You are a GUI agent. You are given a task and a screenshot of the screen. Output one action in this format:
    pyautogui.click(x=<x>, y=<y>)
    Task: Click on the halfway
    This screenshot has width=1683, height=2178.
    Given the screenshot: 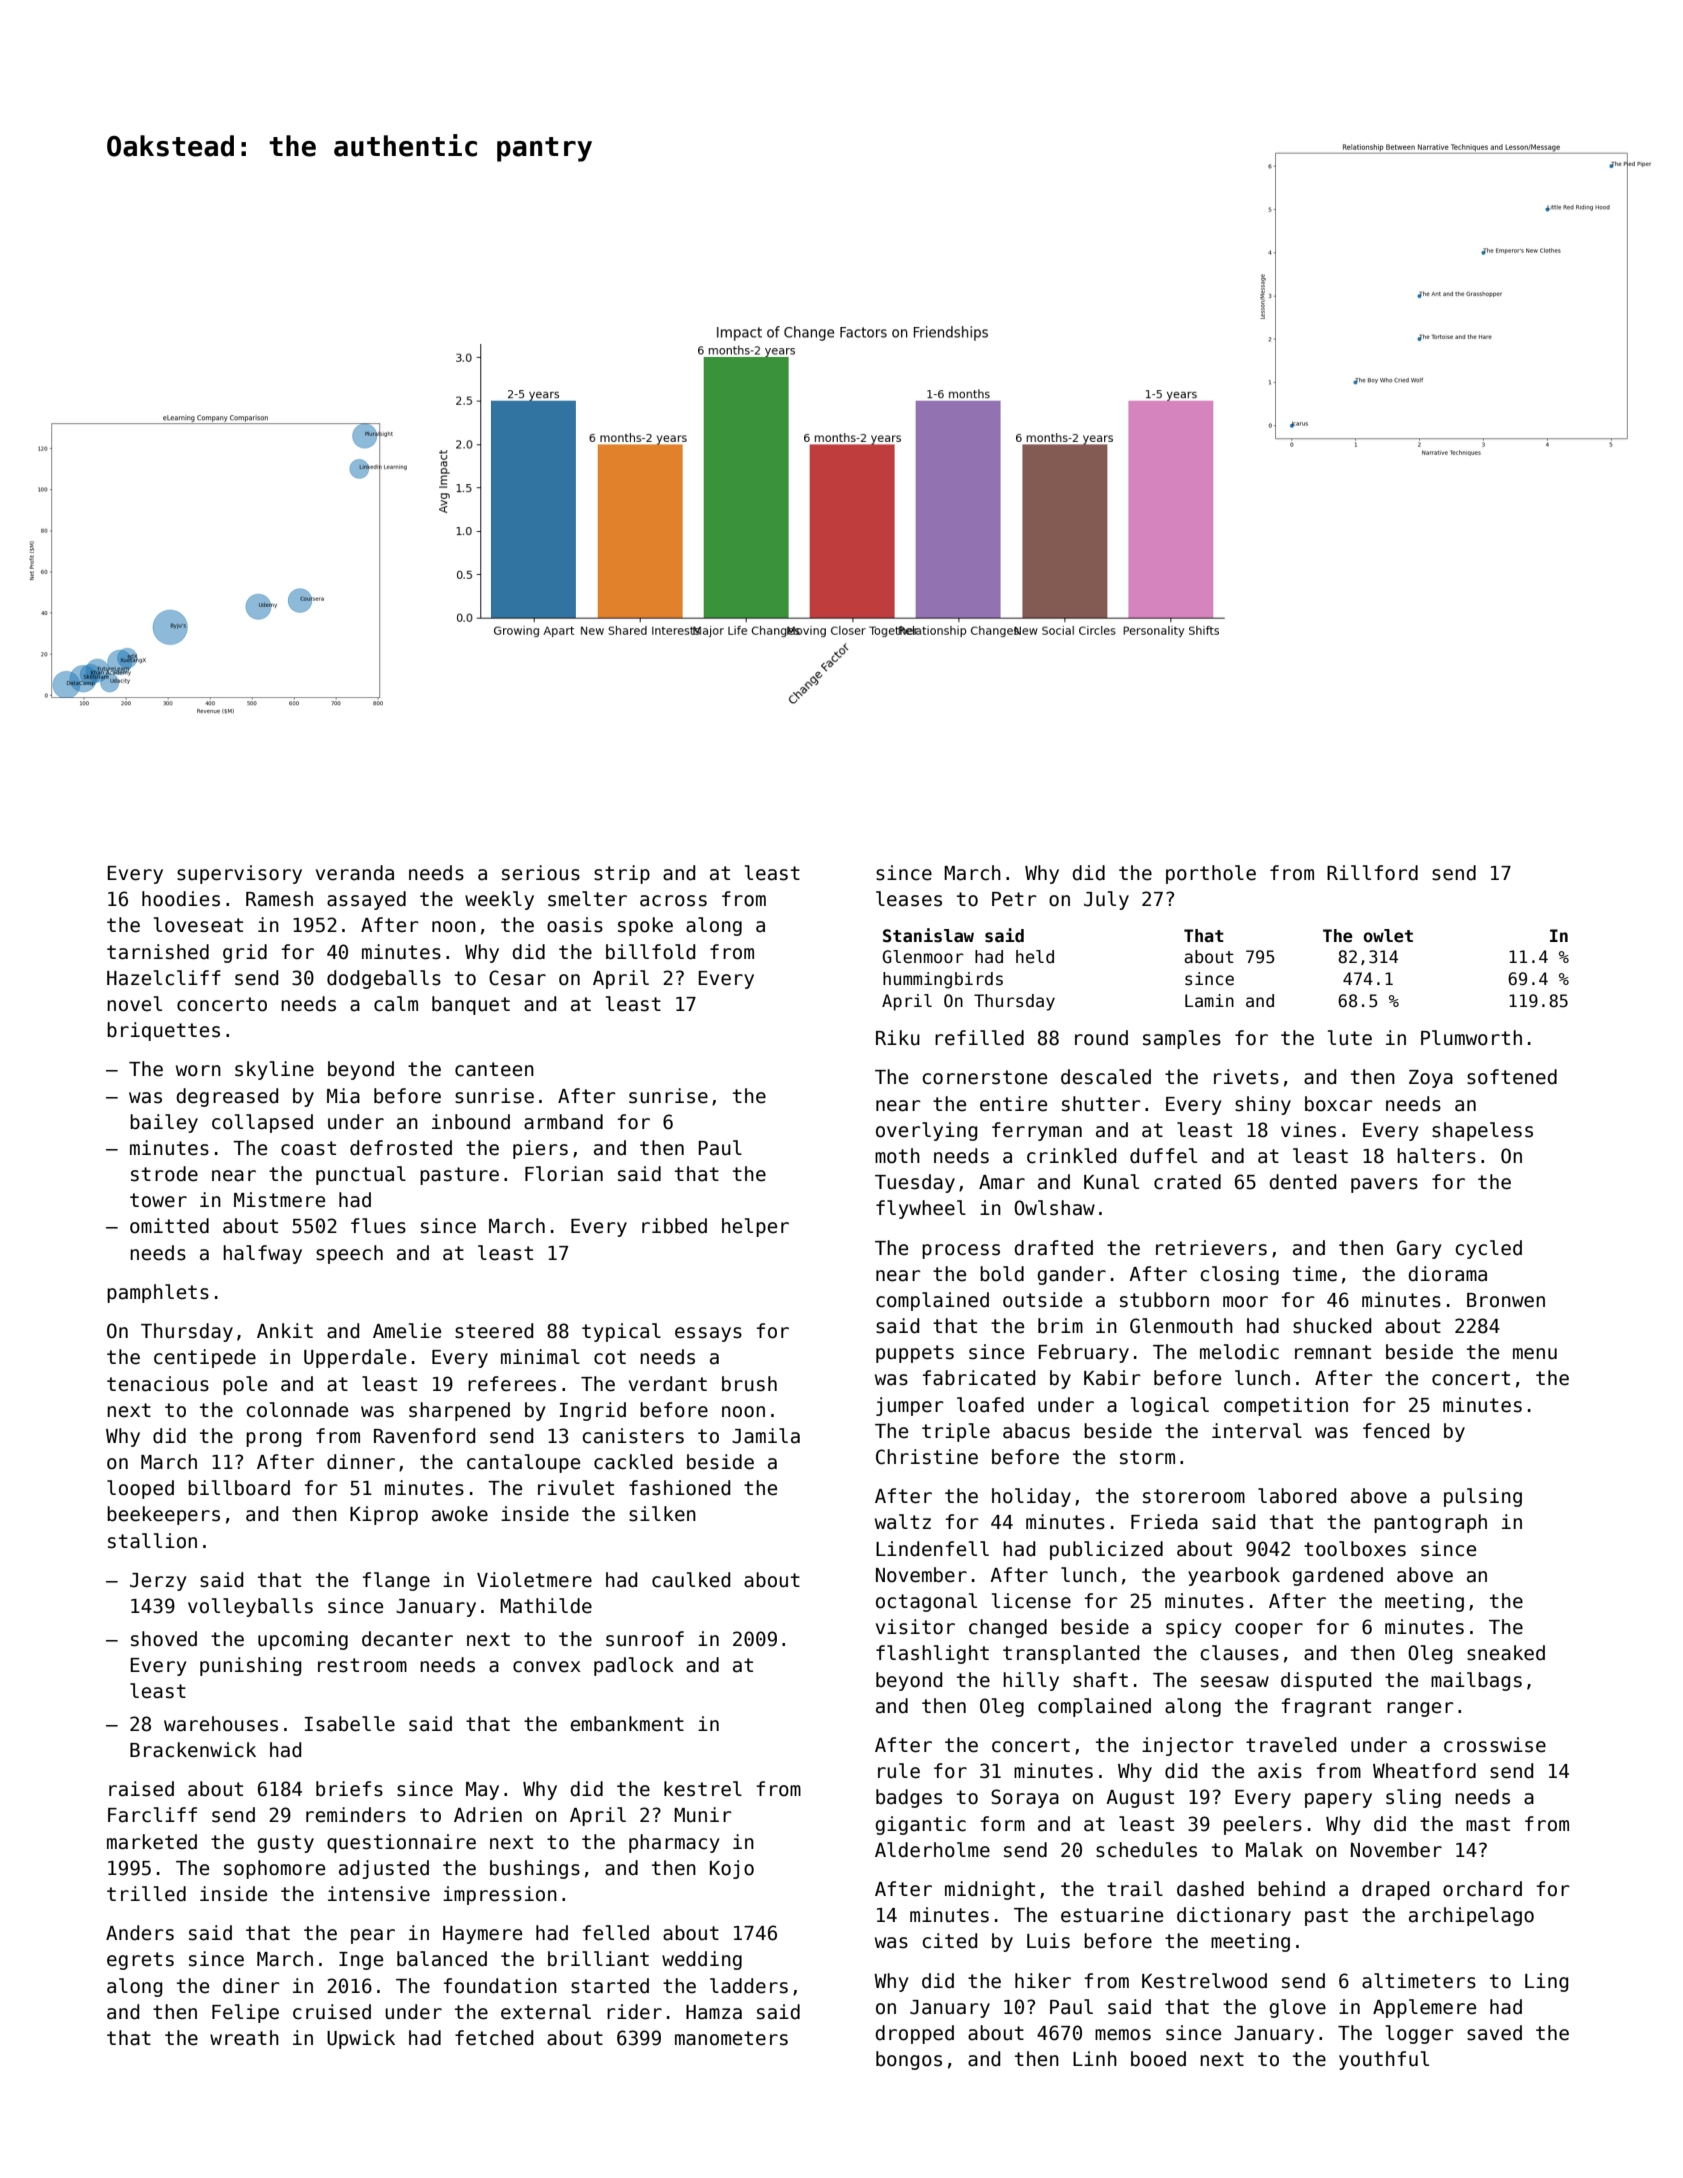 What is the action you would take?
    pyautogui.click(x=262, y=1254)
